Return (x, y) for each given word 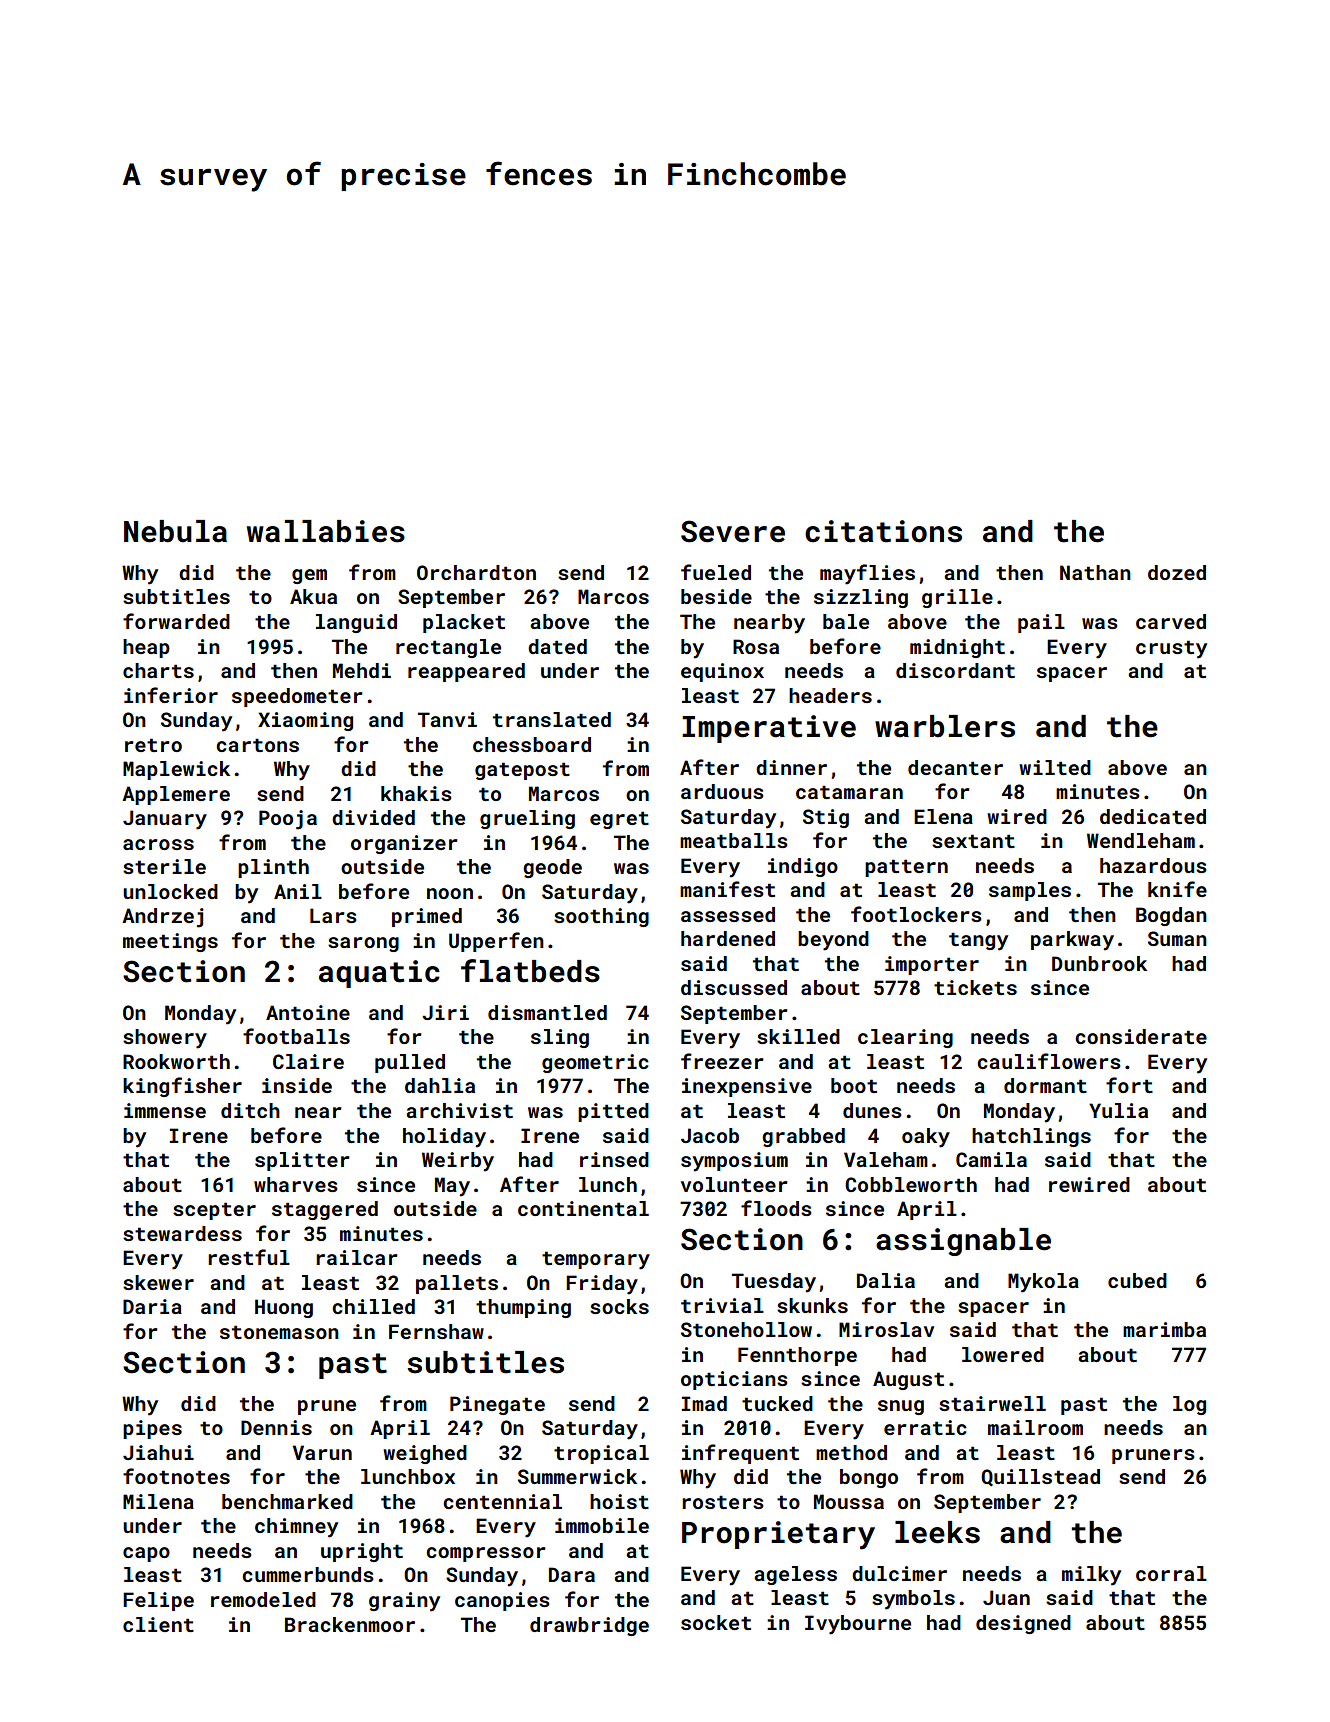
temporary (596, 1260)
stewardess (182, 1233)
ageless (796, 1575)
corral (1171, 1573)
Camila (991, 1159)
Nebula (175, 531)
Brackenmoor (350, 1624)
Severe (733, 531)
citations (883, 531)
